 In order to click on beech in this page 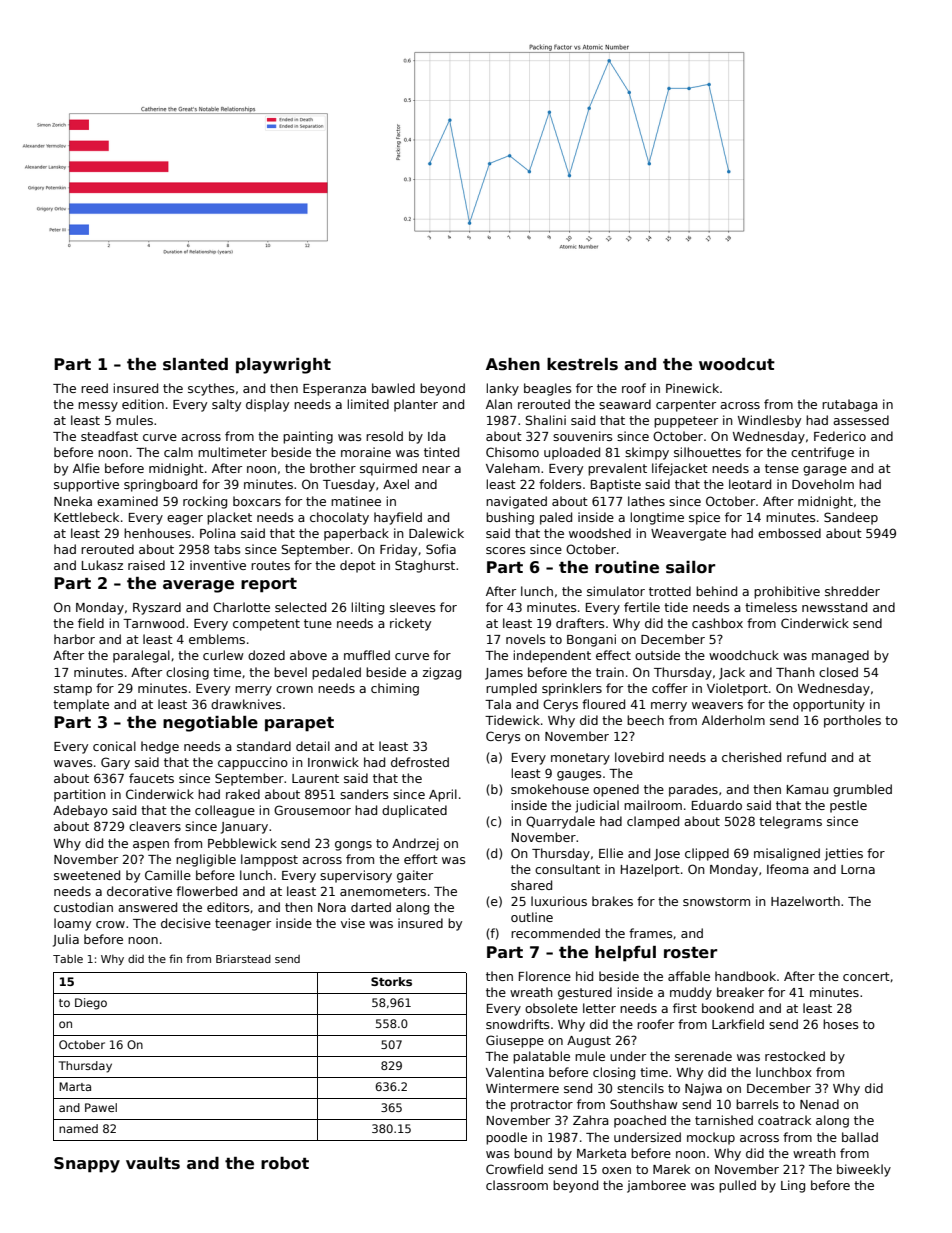, I will do `click(645, 720)`.
